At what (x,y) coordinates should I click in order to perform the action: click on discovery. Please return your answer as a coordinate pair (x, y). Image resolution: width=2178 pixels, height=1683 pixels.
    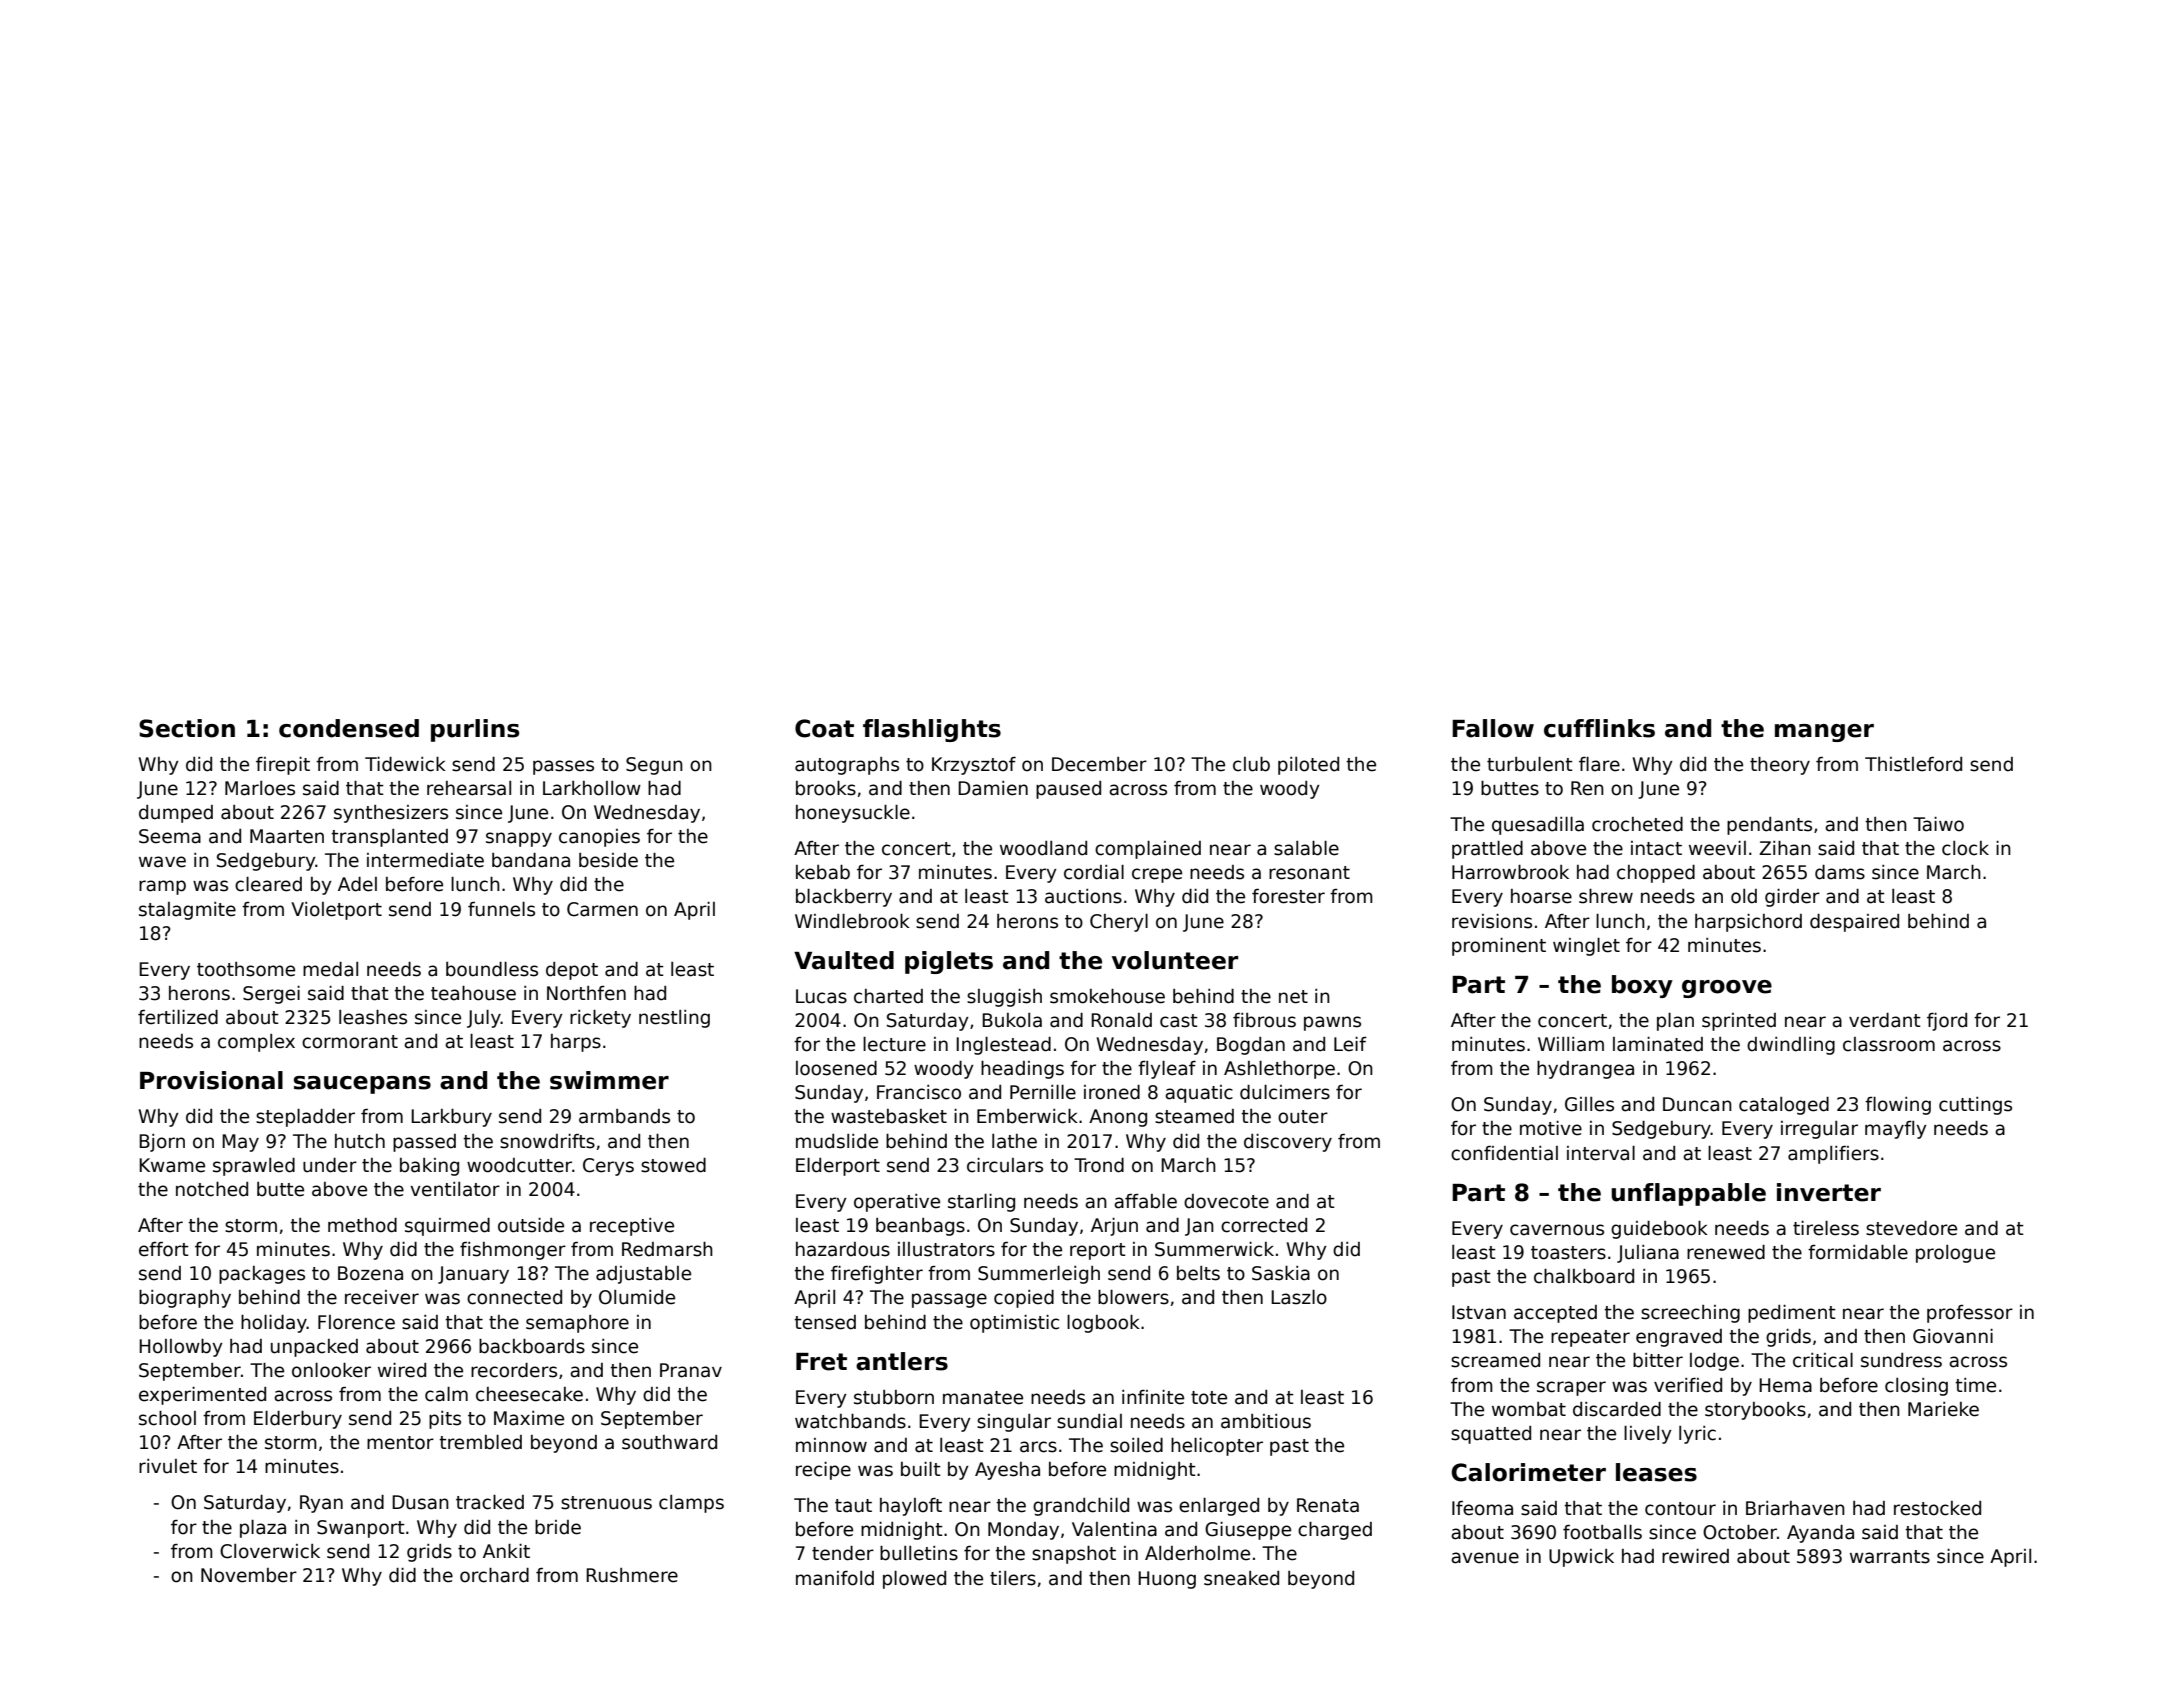
    Looking at the image, I should click on (1288, 1143).
